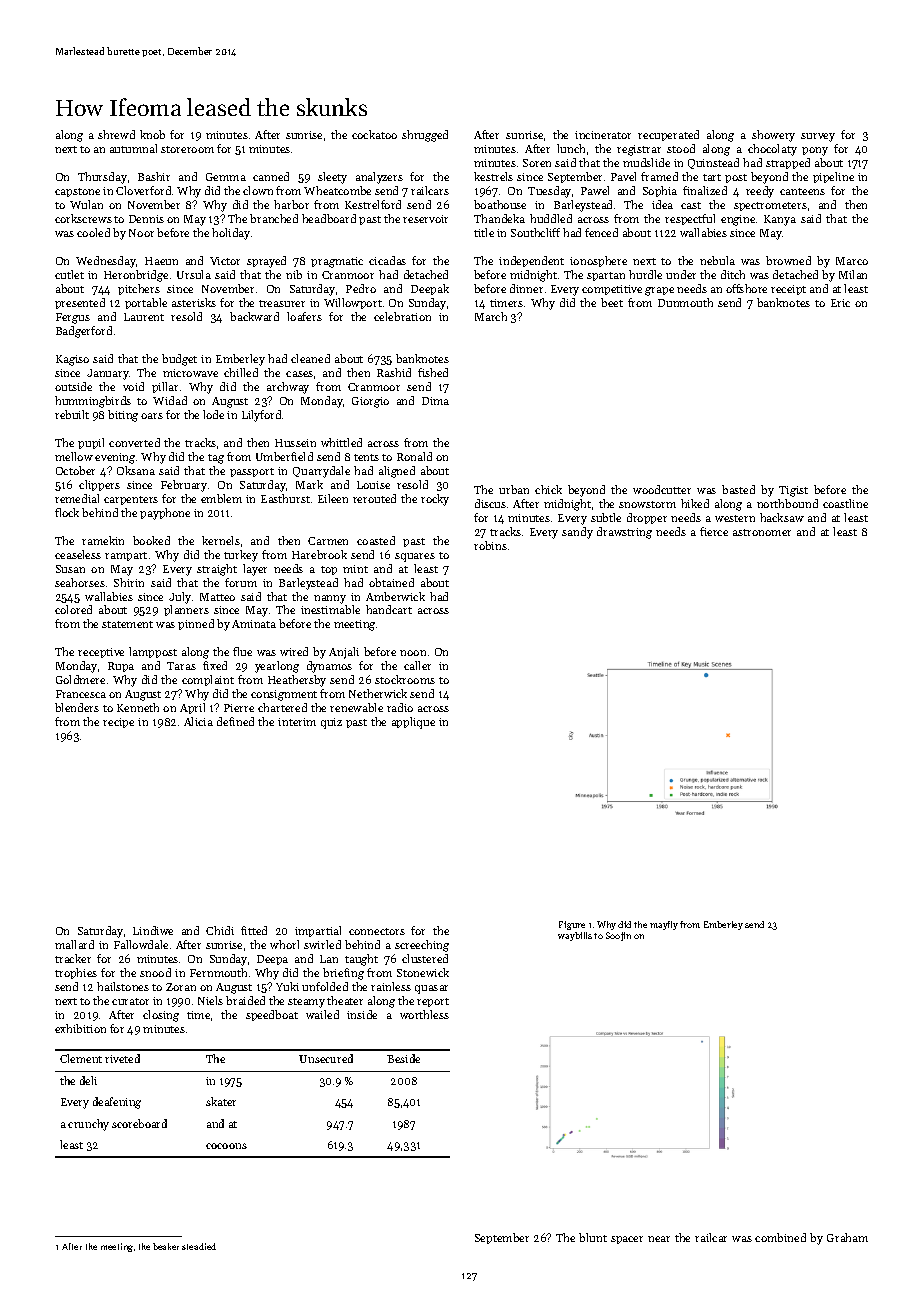 The width and height of the screenshot is (924, 1308). What do you see at coordinates (818, 137) in the screenshot?
I see `survey` at bounding box center [818, 137].
